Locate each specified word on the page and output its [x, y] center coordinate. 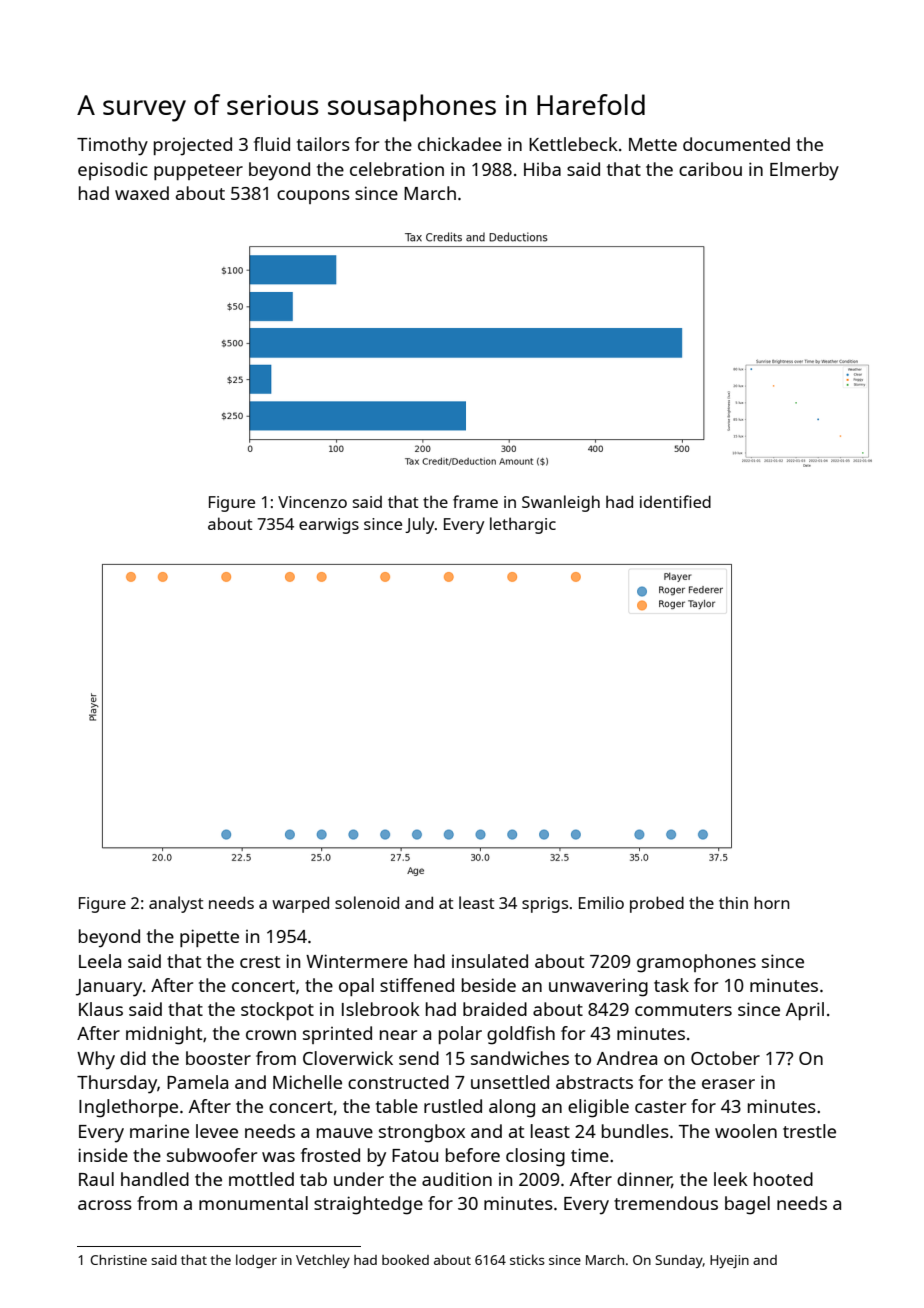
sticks [527, 1259]
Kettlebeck [573, 144]
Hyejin [729, 1261]
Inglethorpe [128, 1108]
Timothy [112, 146]
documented [736, 144]
